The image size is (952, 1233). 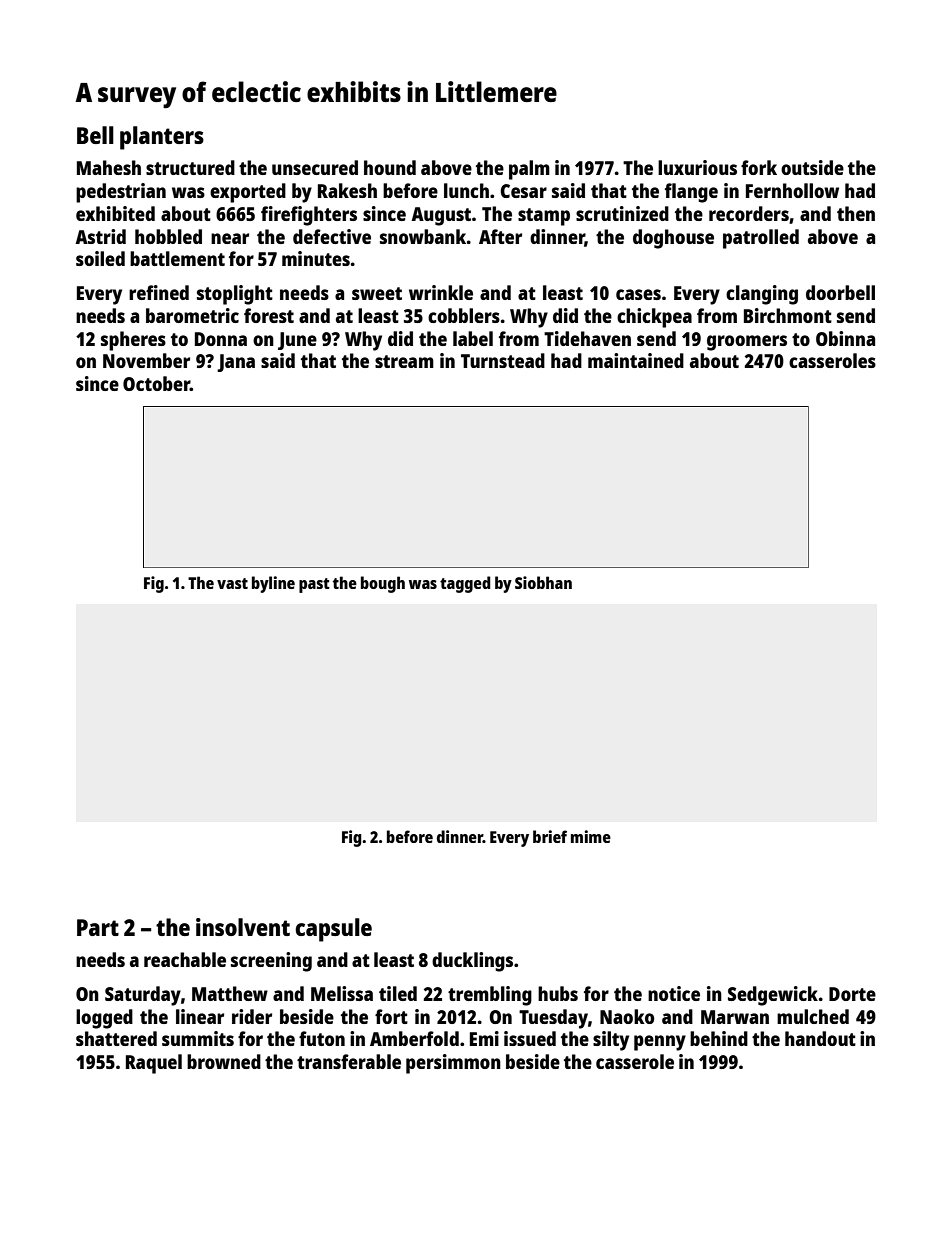 What do you see at coordinates (248, 193) in the screenshot?
I see `exported` at bounding box center [248, 193].
